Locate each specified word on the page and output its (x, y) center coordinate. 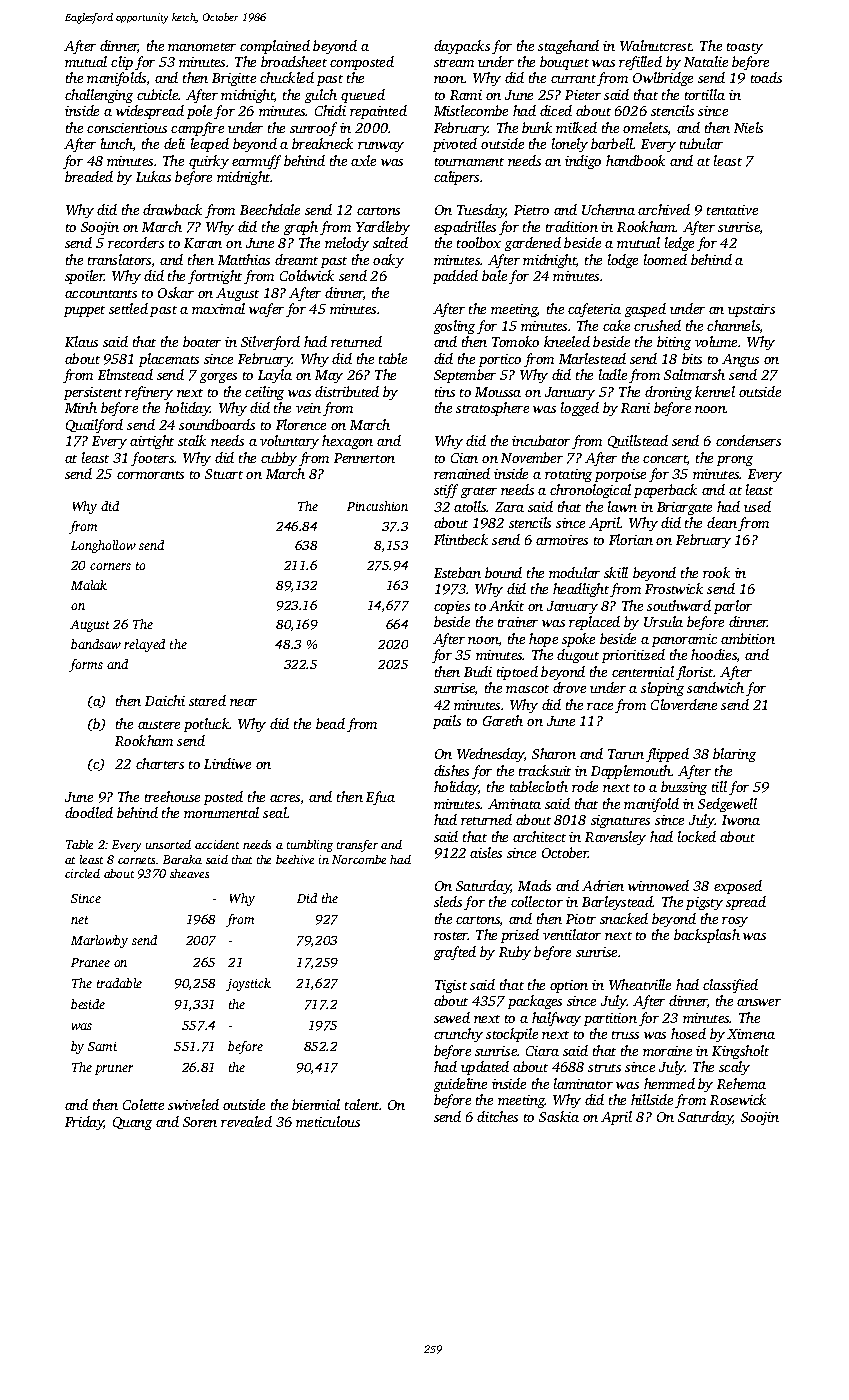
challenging (99, 96)
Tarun (626, 754)
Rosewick (738, 1099)
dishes (451, 770)
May (329, 376)
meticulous (328, 1121)
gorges (218, 378)
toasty (745, 48)
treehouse (172, 796)
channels (733, 325)
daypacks (462, 47)
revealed (246, 1121)
